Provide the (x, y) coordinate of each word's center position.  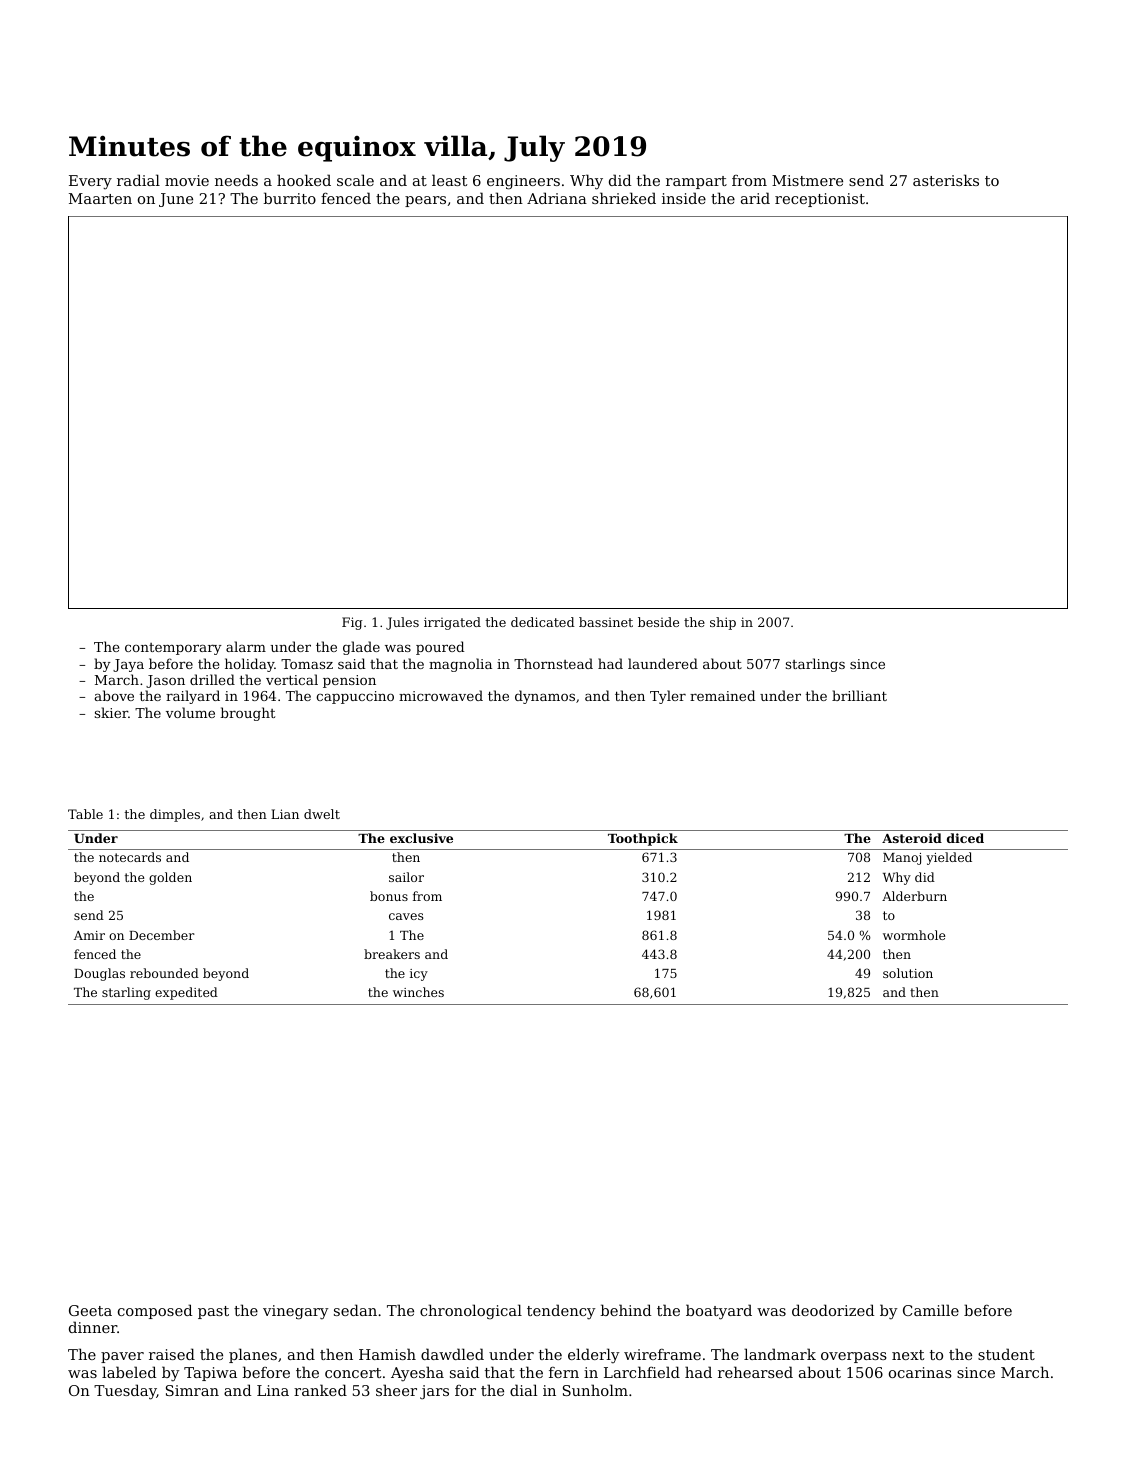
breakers (392, 954)
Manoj (902, 859)
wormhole (914, 935)
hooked (304, 180)
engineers (523, 182)
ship (723, 623)
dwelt (322, 814)
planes (253, 1355)
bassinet (606, 622)
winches (418, 992)
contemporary (173, 649)
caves (406, 916)
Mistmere (807, 180)
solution (908, 973)
